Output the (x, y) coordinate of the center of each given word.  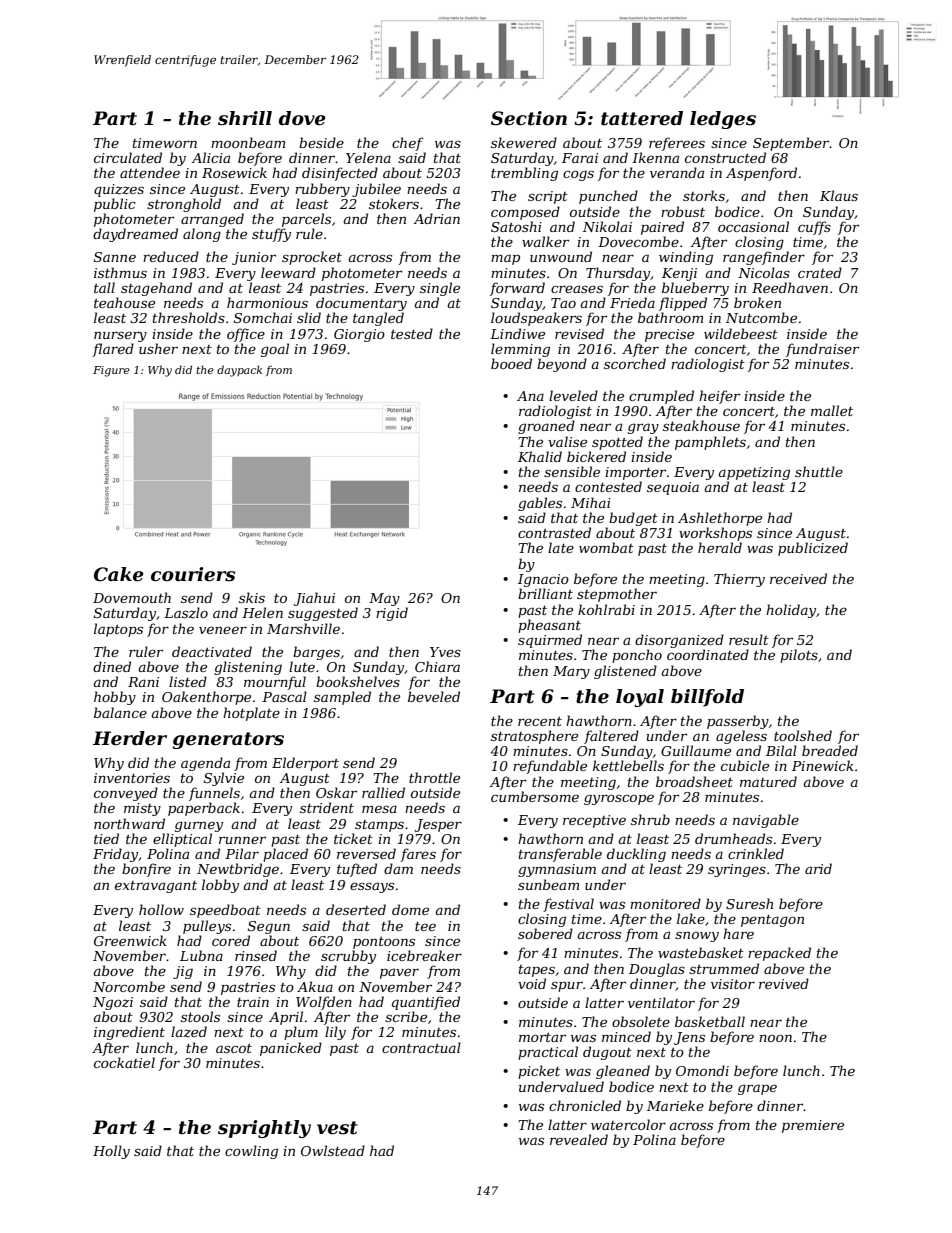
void (532, 983)
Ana (530, 396)
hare (738, 933)
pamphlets (710, 443)
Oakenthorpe (206, 698)
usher (158, 348)
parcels (306, 220)
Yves (445, 652)
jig (183, 972)
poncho (637, 656)
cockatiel (124, 1062)
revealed (579, 1139)
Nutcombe (761, 317)
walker (545, 241)
